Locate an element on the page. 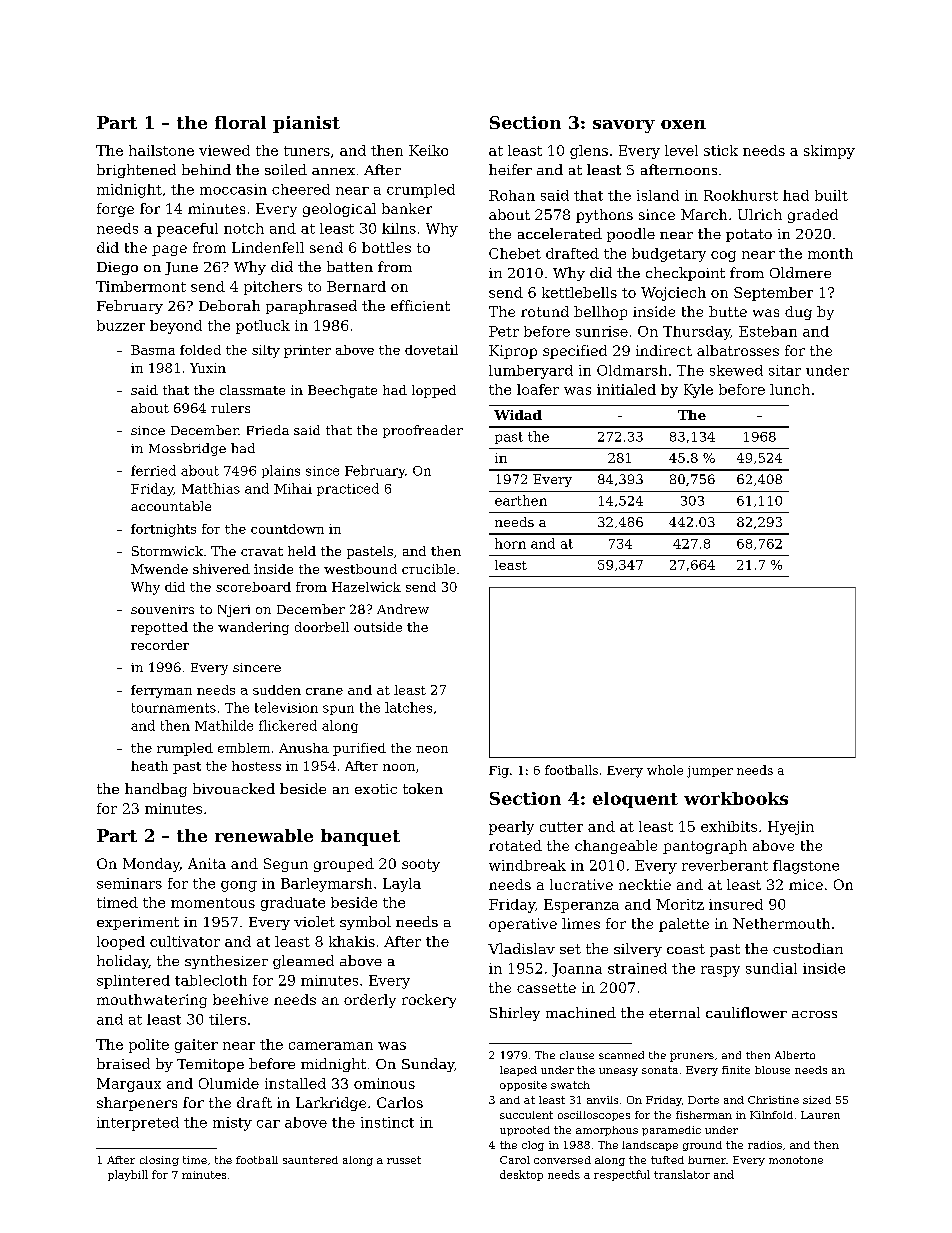  renewable is located at coordinates (264, 835).
